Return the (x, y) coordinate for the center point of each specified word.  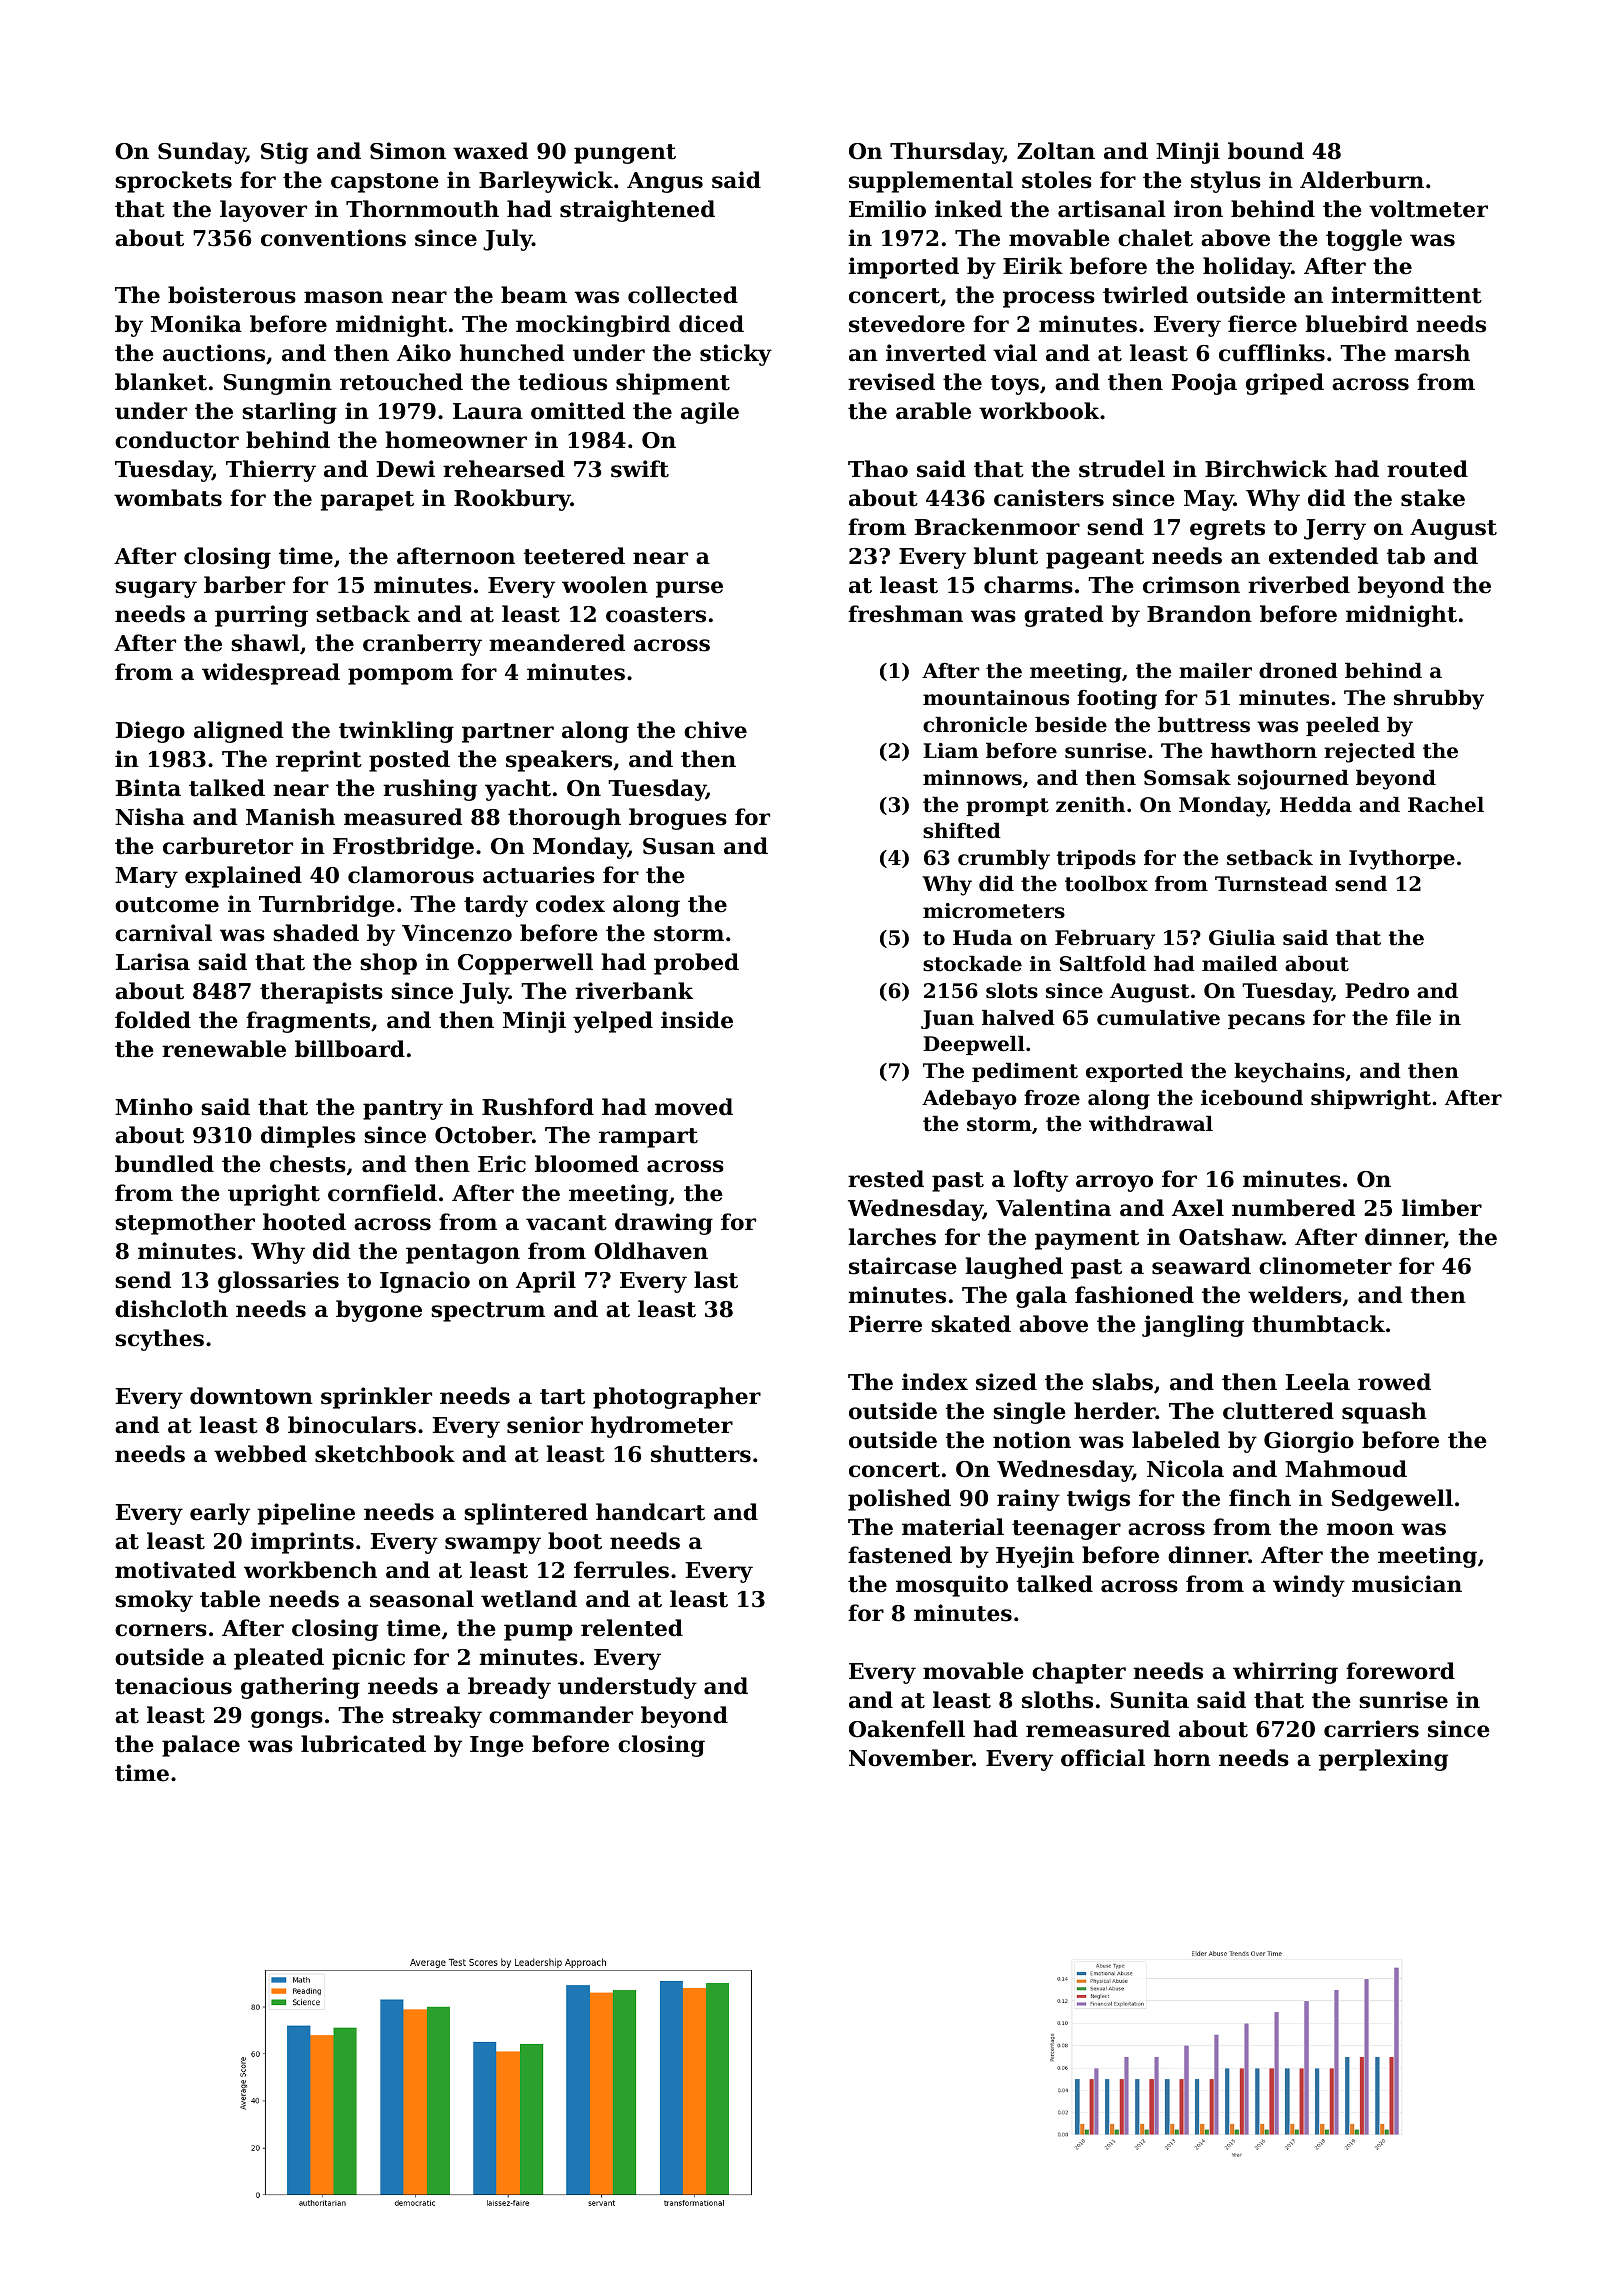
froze (1052, 1098)
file (1413, 1018)
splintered (526, 1514)
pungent (625, 154)
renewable (224, 1049)
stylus (1226, 182)
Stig (284, 153)
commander (561, 1715)
